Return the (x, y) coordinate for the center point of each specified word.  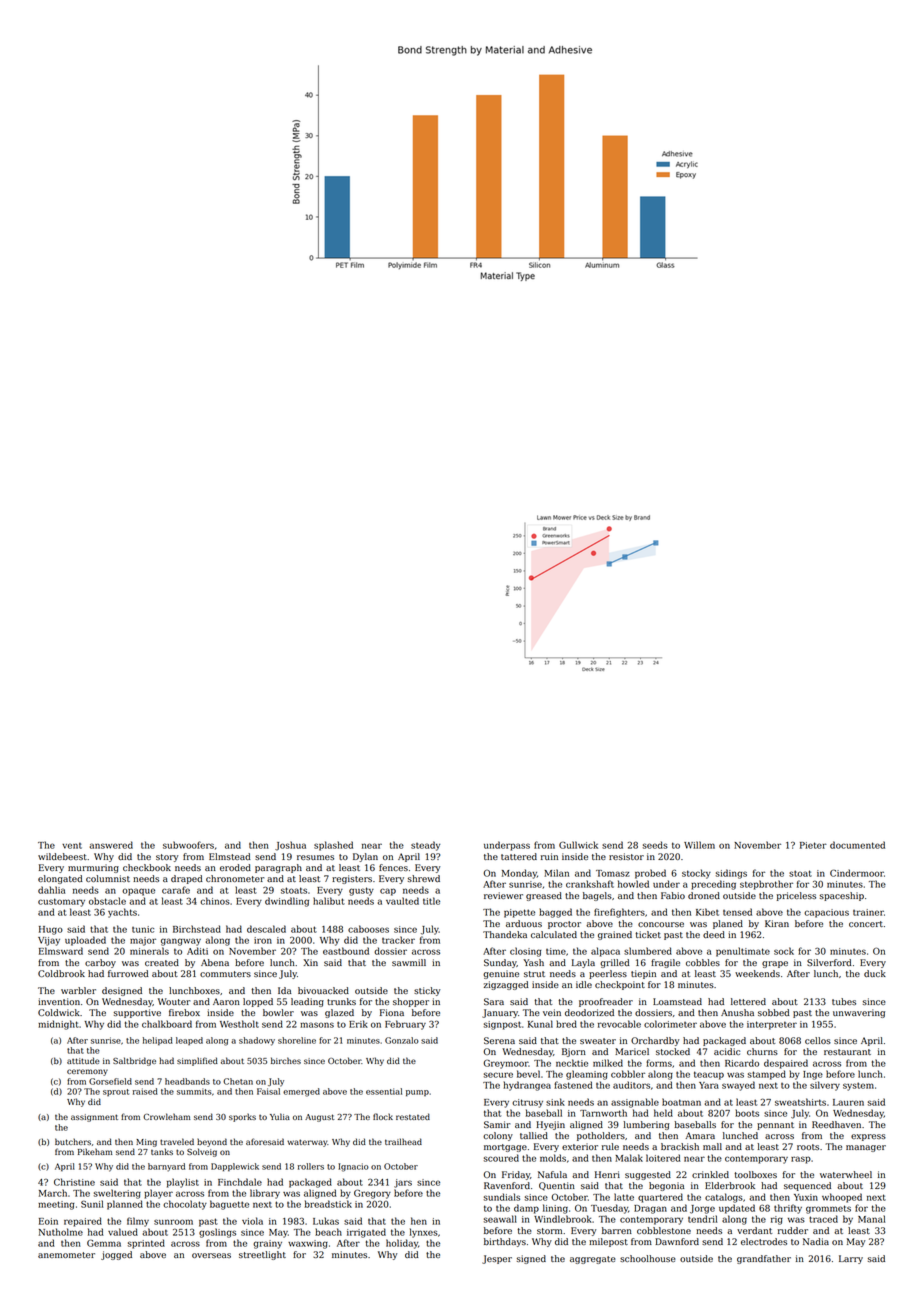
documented (857, 845)
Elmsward (61, 951)
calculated (554, 934)
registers (352, 879)
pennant (775, 1126)
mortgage (505, 1148)
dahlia (51, 890)
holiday (402, 1244)
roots (808, 1147)
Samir (497, 1124)
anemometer (66, 1255)
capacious (826, 913)
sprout (116, 1092)
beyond (212, 1142)
